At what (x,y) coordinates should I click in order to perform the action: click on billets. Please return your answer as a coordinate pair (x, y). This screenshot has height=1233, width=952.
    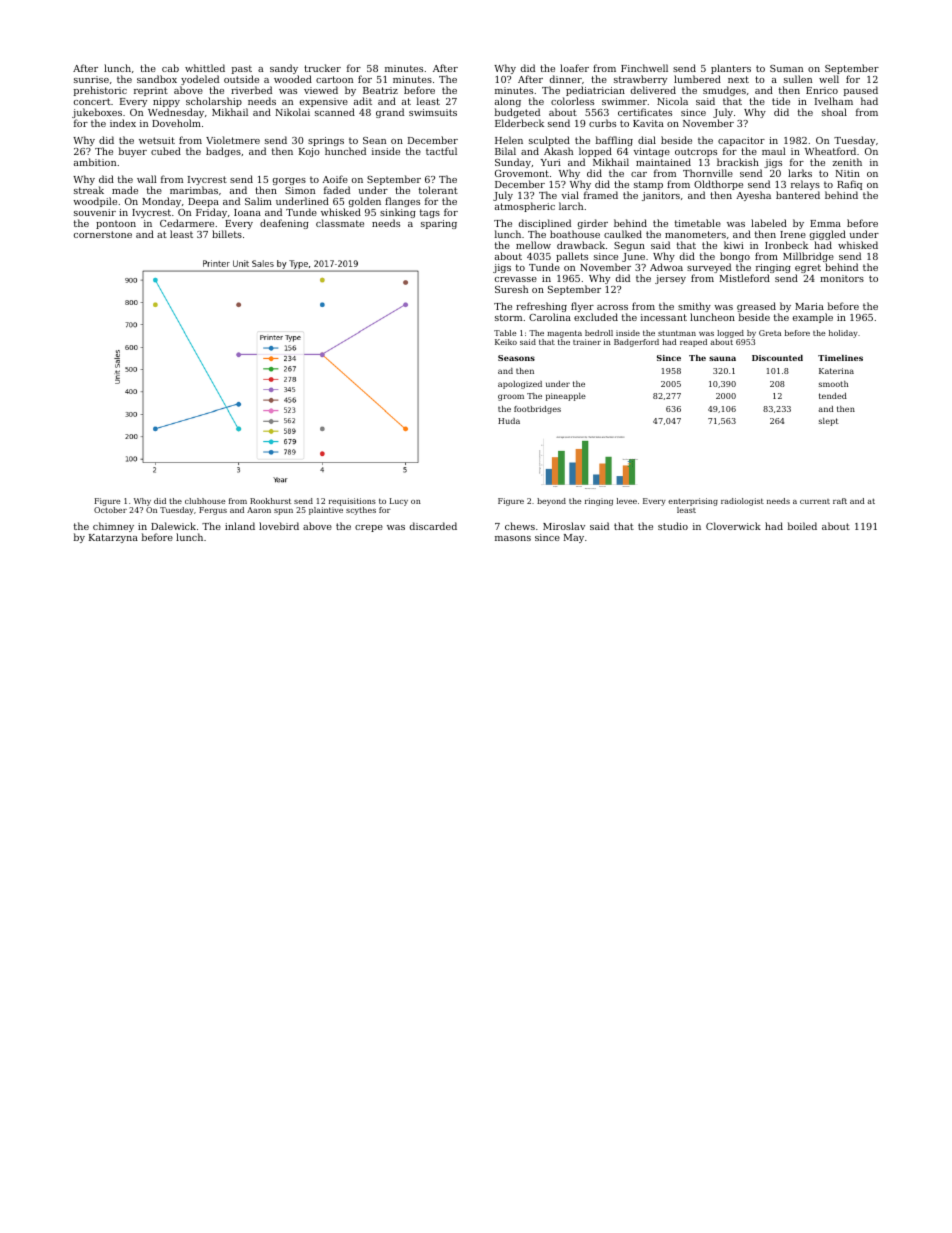
    Looking at the image, I should click on (227, 234).
